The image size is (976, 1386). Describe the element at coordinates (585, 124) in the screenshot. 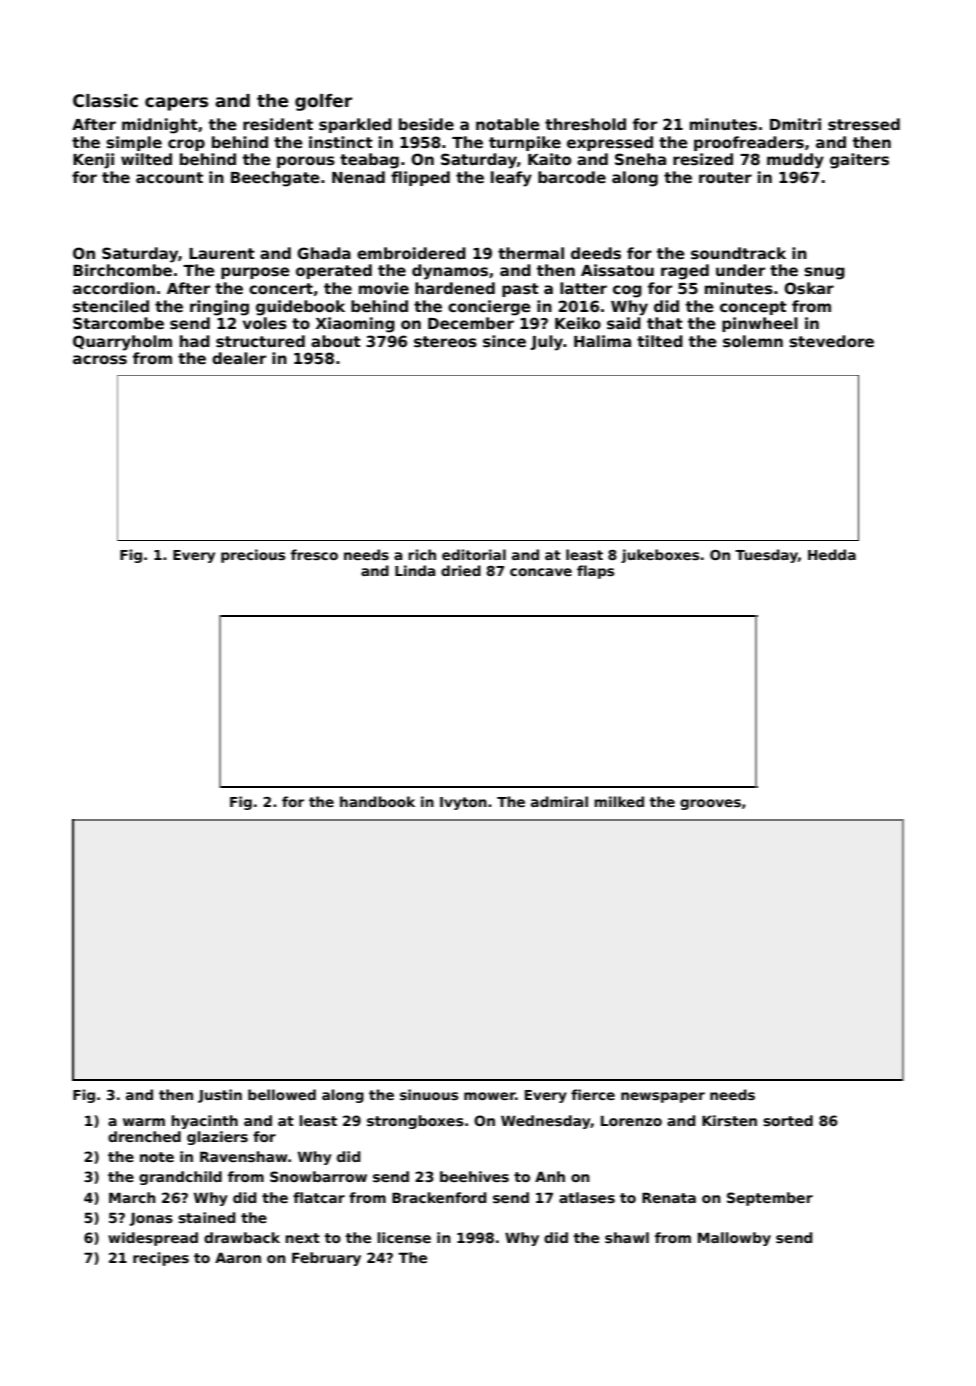

I see `threshold` at that location.
